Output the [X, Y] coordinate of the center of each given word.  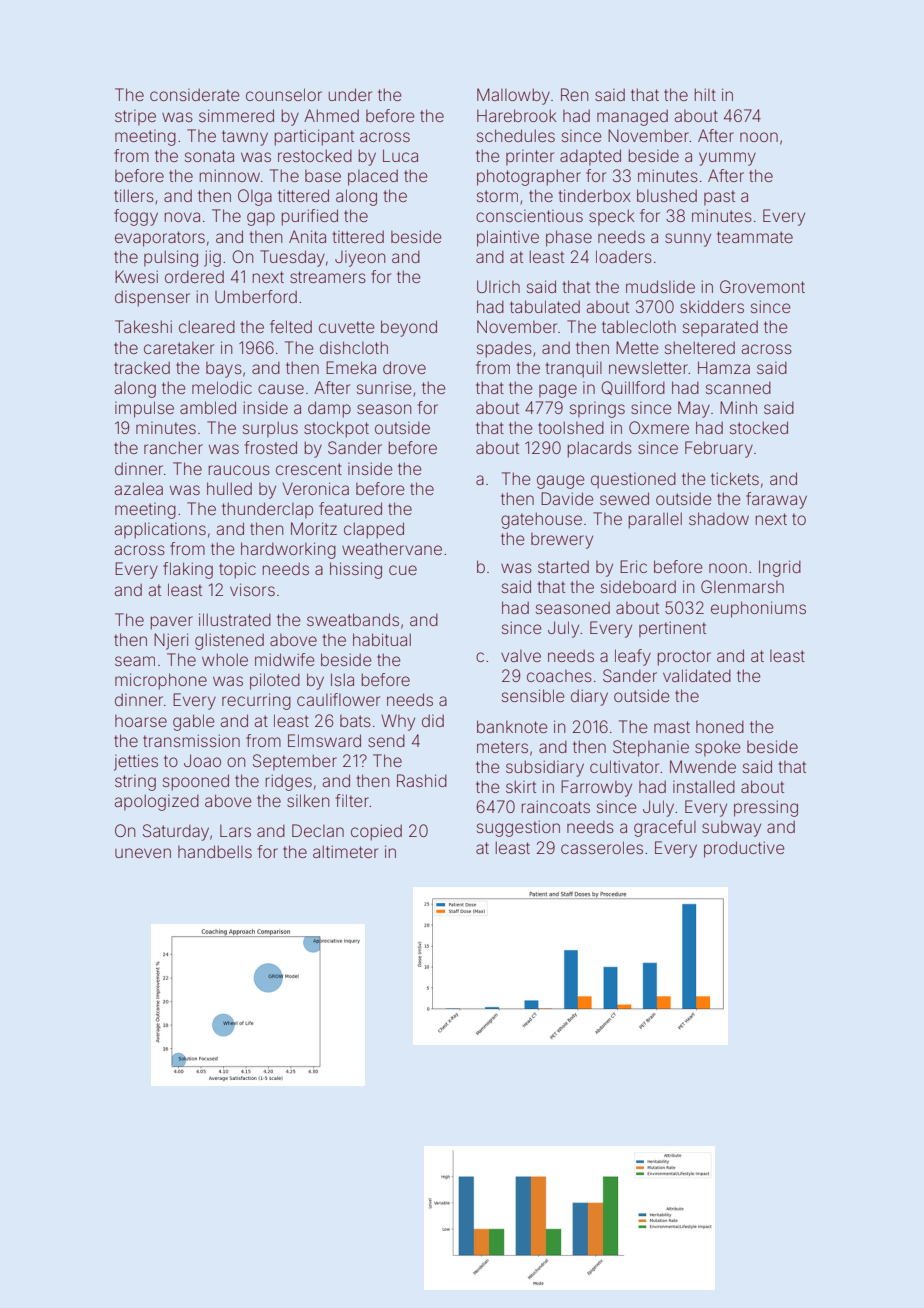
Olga [255, 197]
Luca [400, 155]
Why [398, 722]
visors [252, 589]
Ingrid [780, 568]
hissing [356, 570]
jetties [136, 762]
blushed [667, 195]
